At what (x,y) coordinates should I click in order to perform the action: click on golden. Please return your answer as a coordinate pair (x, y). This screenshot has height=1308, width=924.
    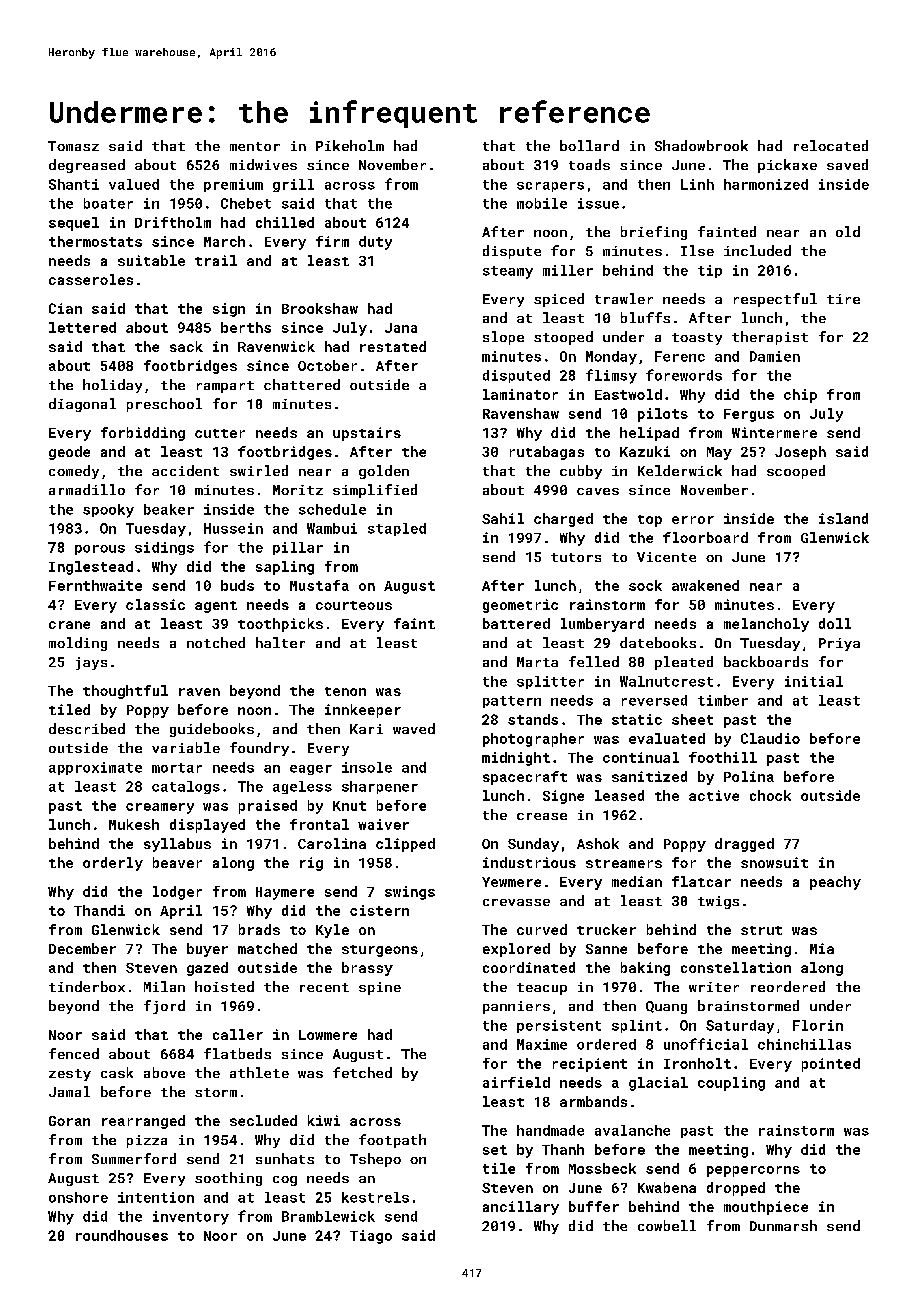
    Looking at the image, I should click on (384, 472).
